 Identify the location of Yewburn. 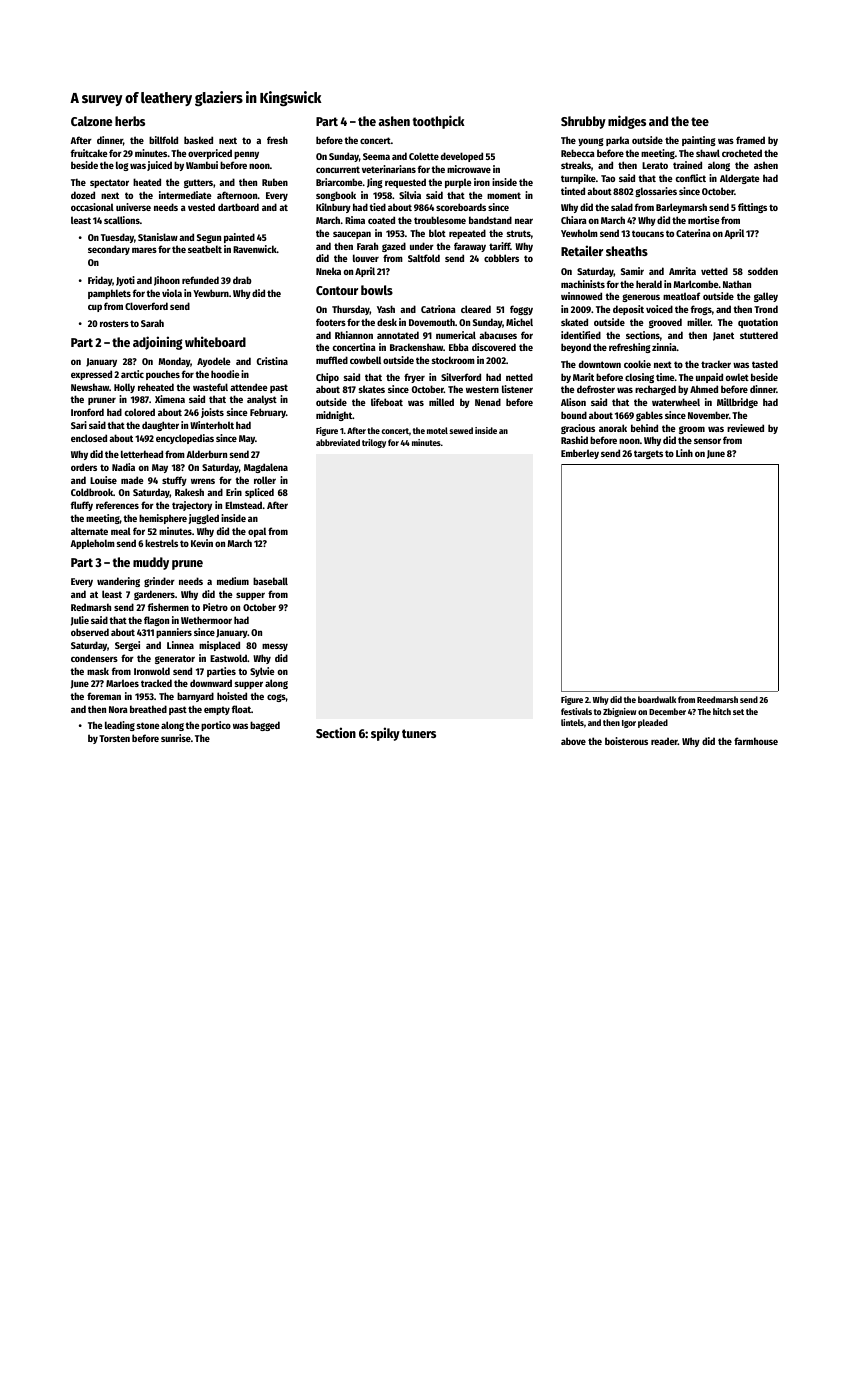
(211, 293).
